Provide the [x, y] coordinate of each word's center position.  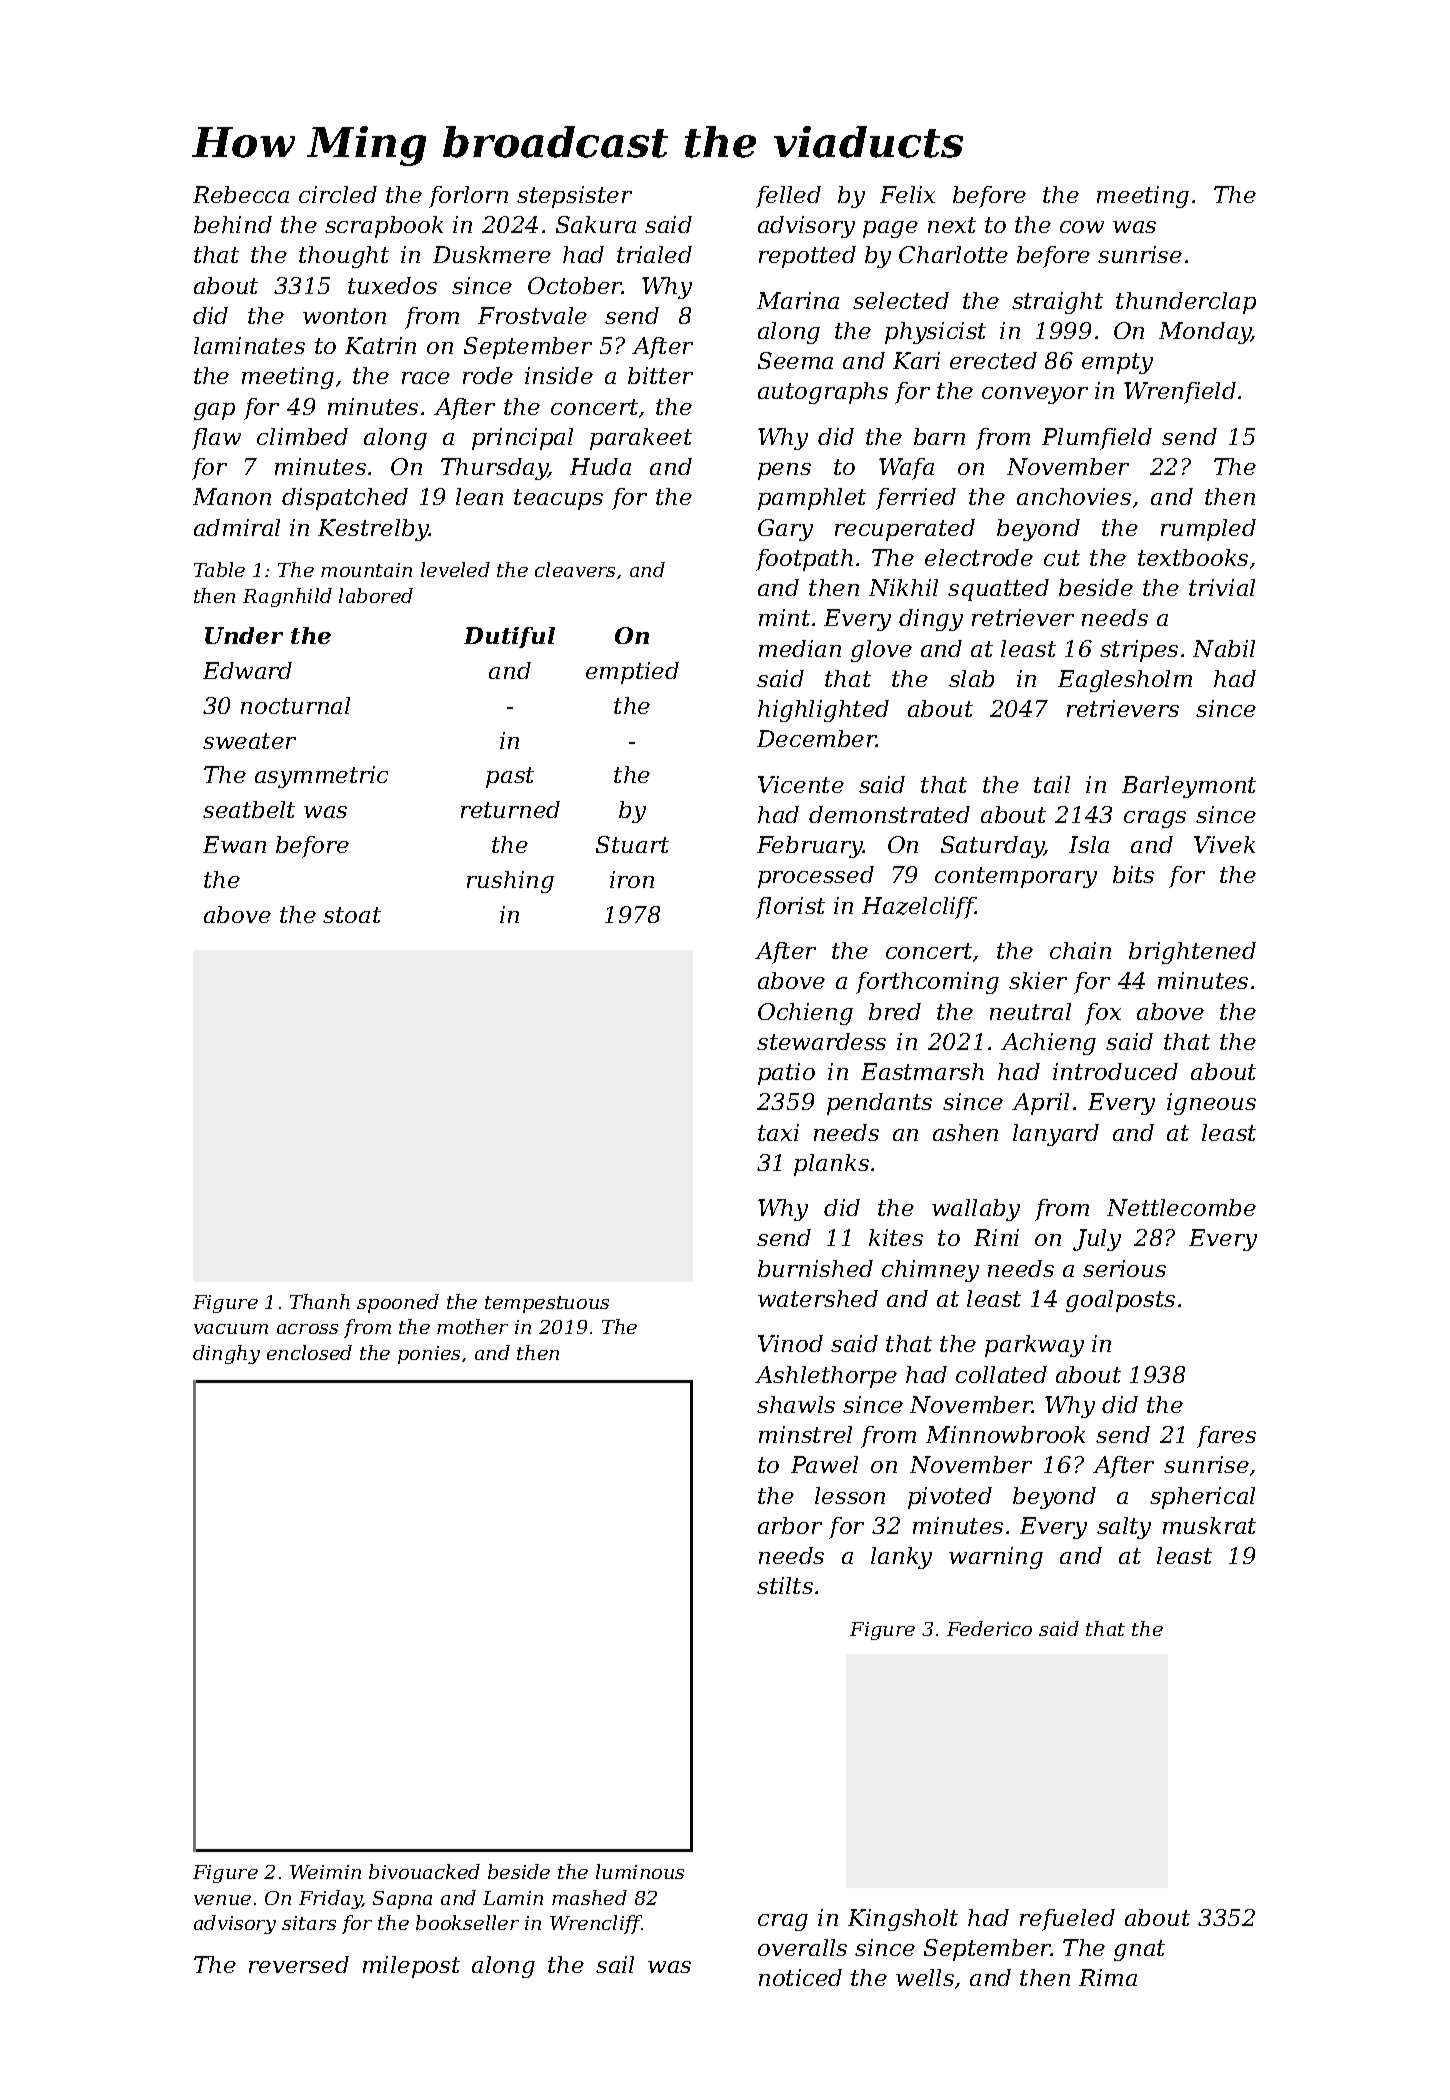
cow [1082, 227]
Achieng [1048, 1044]
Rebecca [241, 194]
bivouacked [424, 1871]
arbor [790, 1525]
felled [788, 197]
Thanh [320, 1301]
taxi [778, 1132]
